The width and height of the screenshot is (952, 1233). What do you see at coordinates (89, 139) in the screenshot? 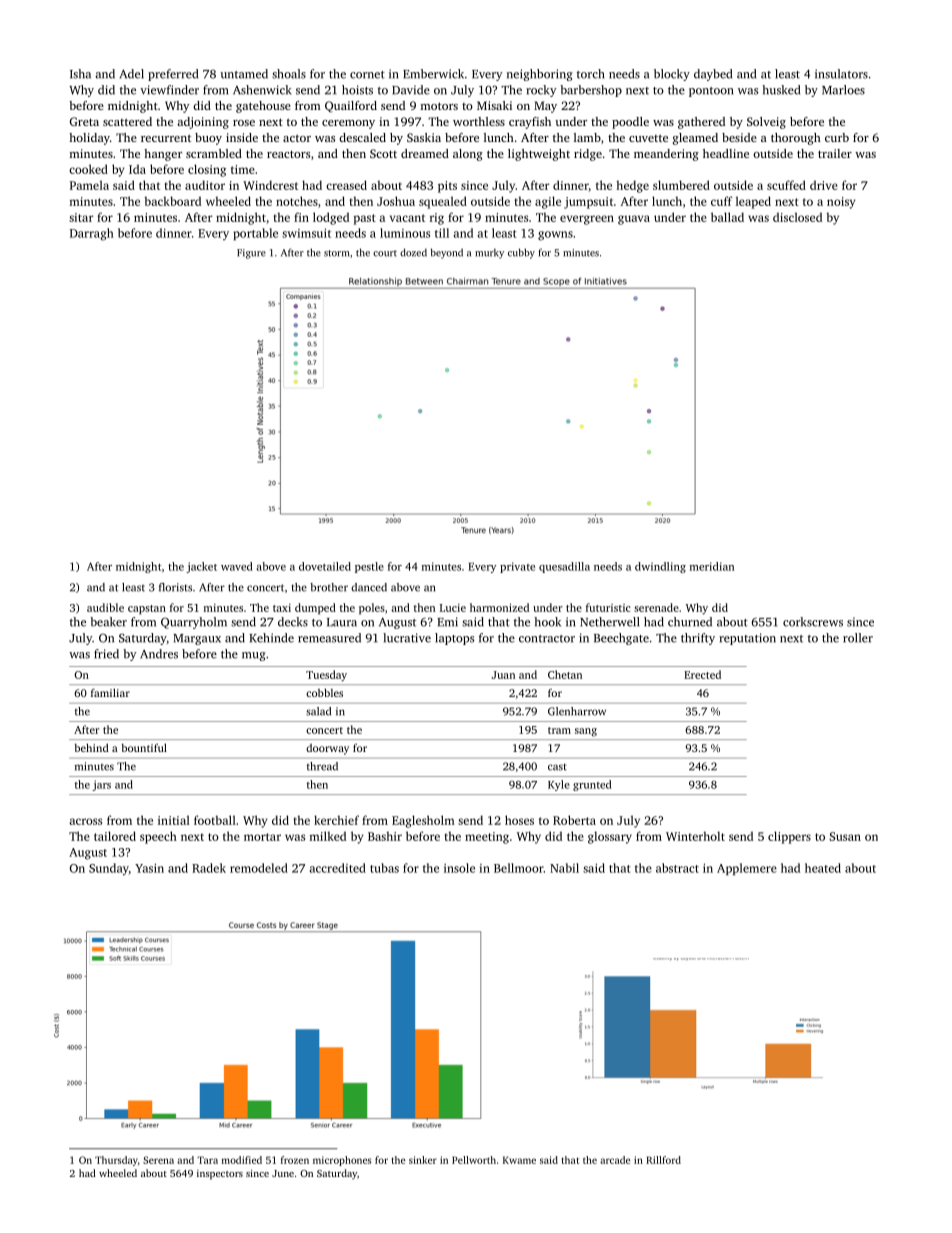
I see `holiday` at bounding box center [89, 139].
